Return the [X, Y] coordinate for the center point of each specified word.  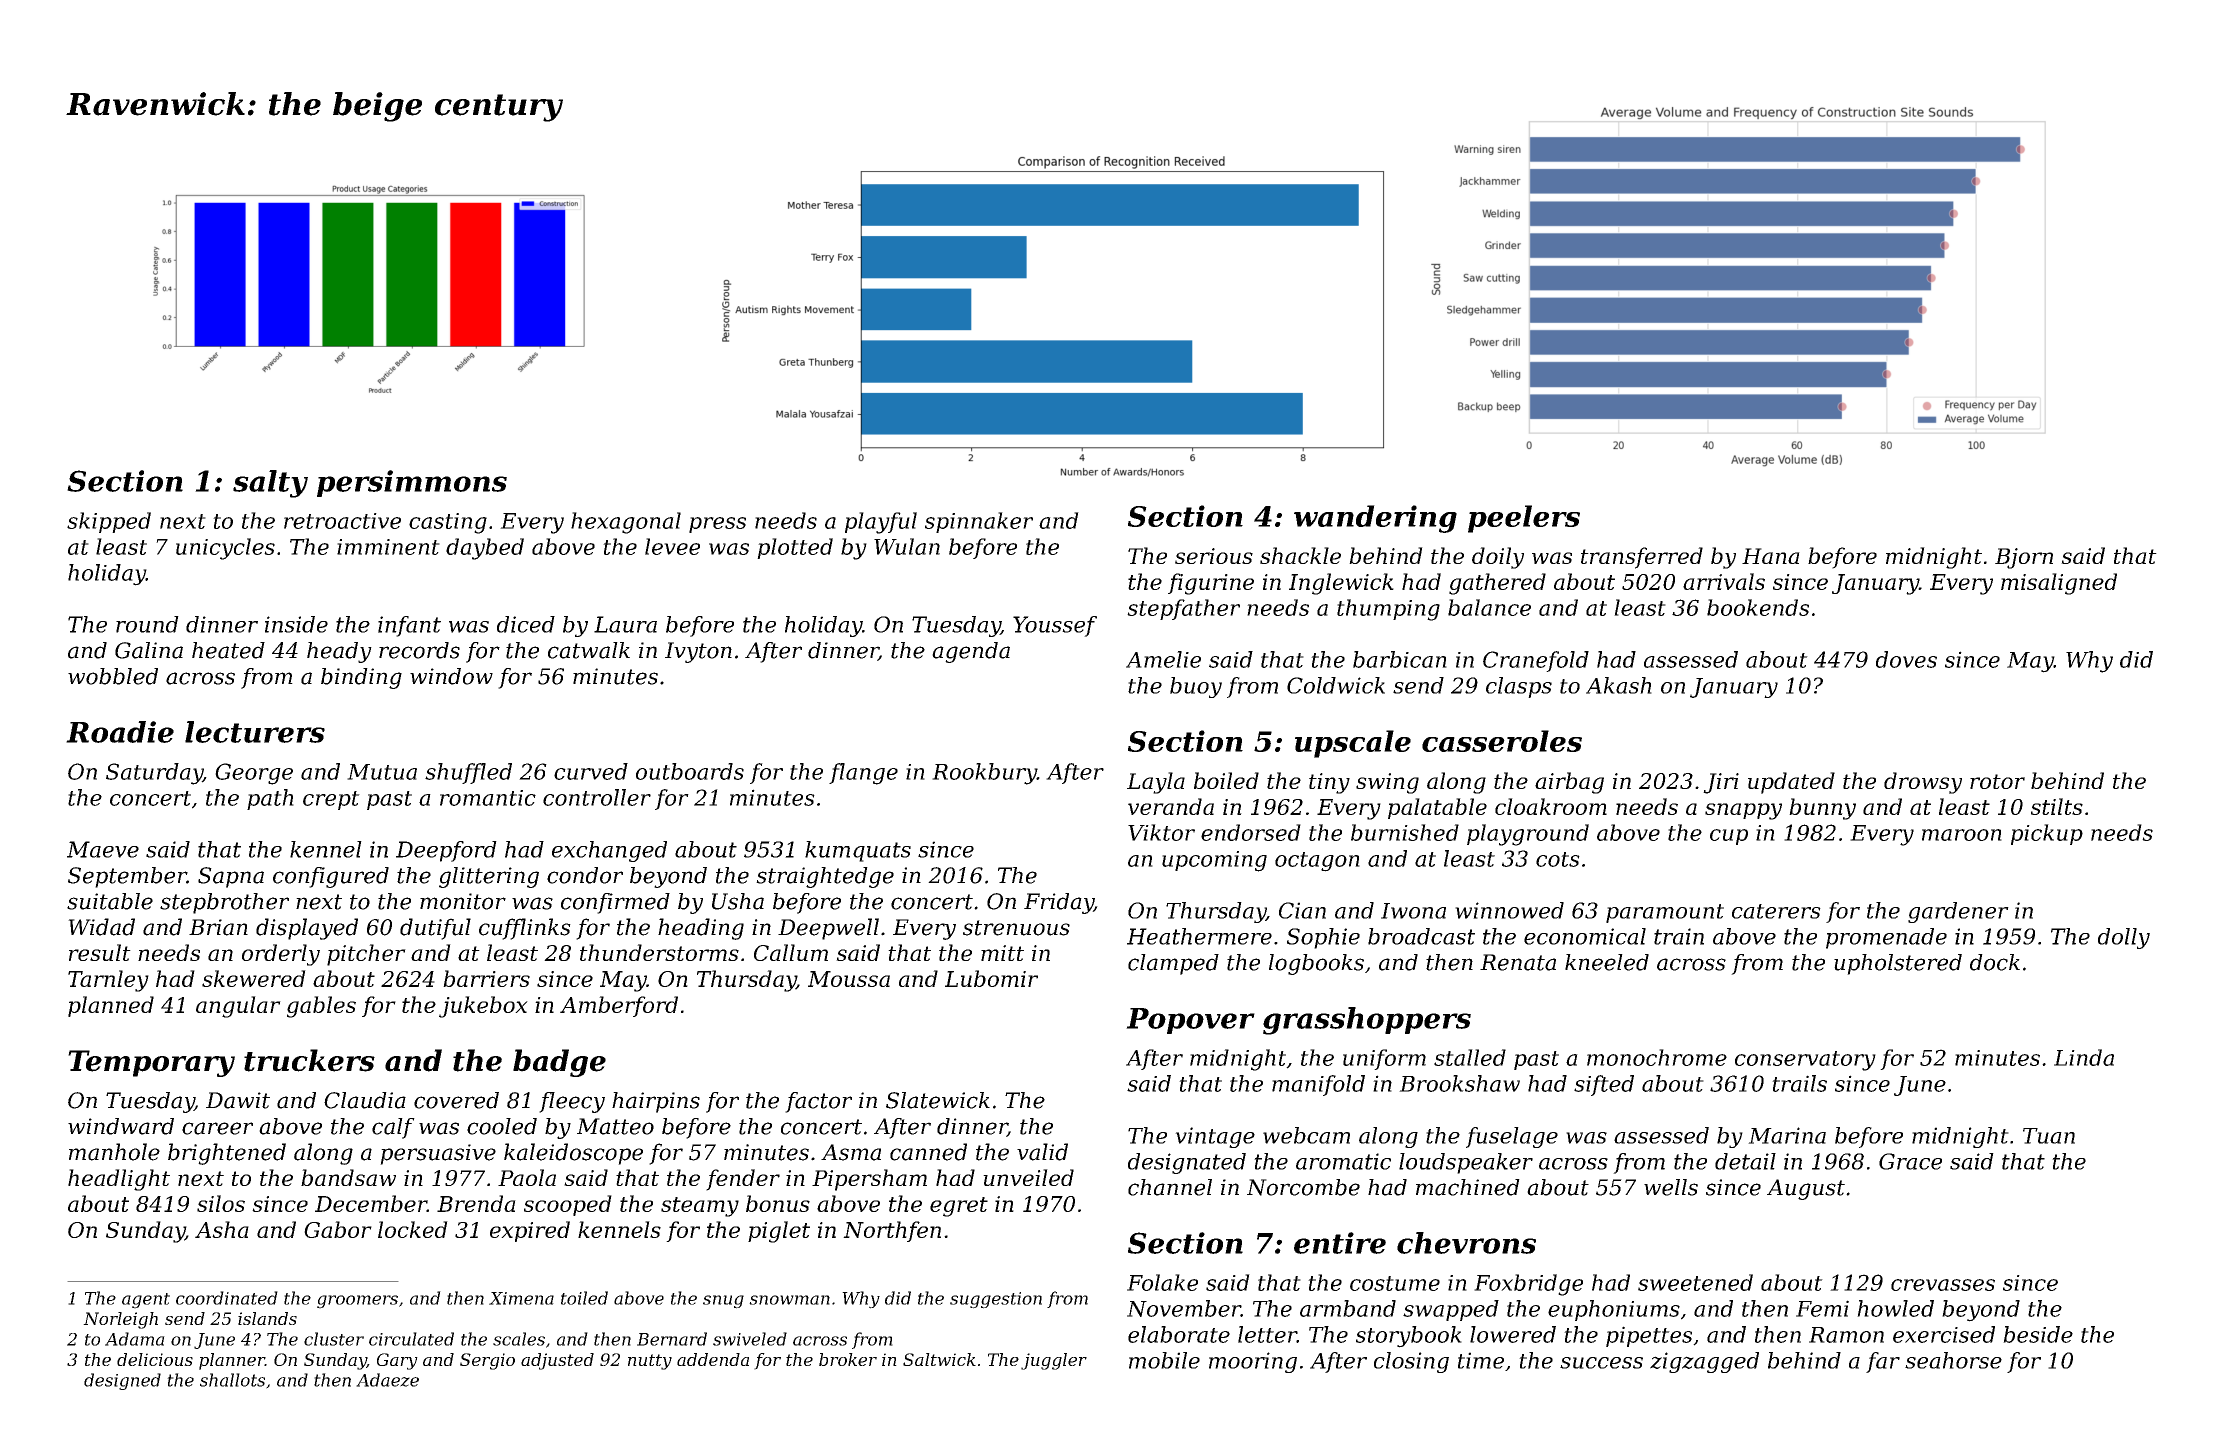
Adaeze [387, 1380]
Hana [1771, 556]
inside [296, 624]
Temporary [151, 1063]
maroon [1962, 835]
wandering [1375, 519]
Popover [1190, 1021]
